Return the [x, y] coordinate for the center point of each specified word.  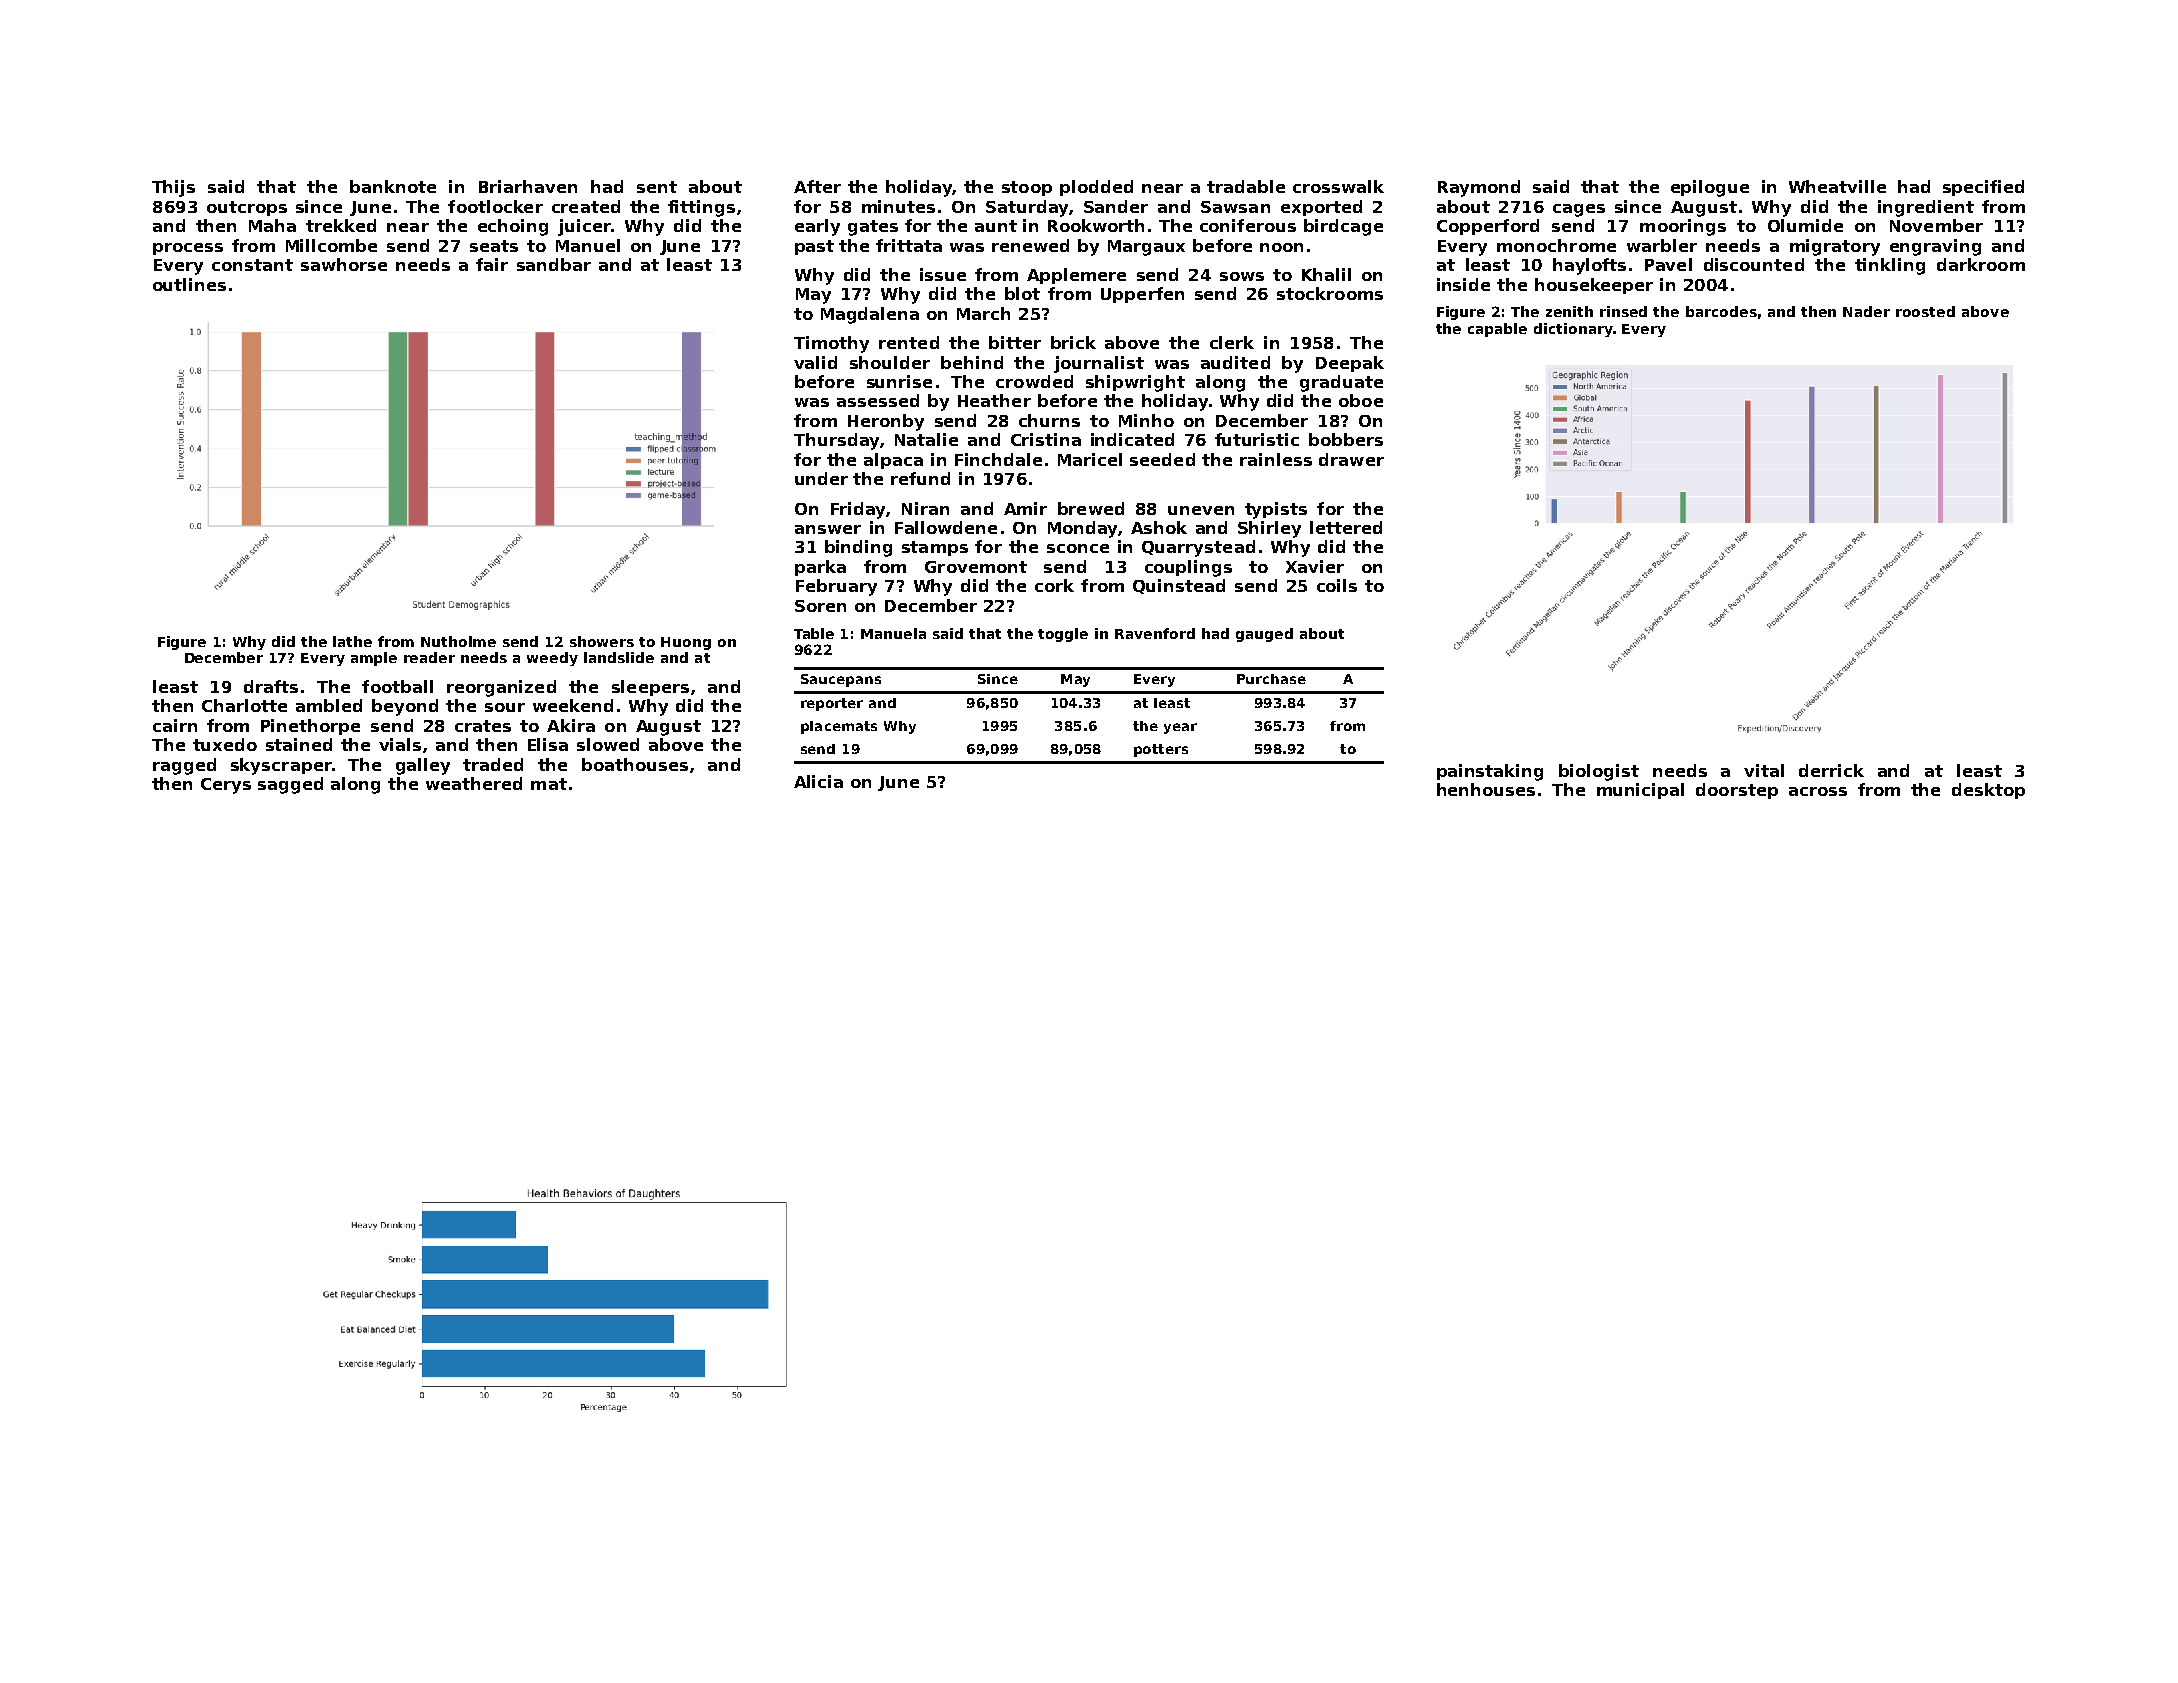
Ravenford [1155, 633]
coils [1337, 585]
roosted [1925, 311]
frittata [909, 245]
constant [252, 265]
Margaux [1146, 248]
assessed [878, 400]
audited [1235, 362]
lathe [352, 641]
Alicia [818, 781]
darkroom [1981, 264]
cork [1054, 585]
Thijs [173, 188]
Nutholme [458, 641]
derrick [1831, 770]
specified [1983, 188]
